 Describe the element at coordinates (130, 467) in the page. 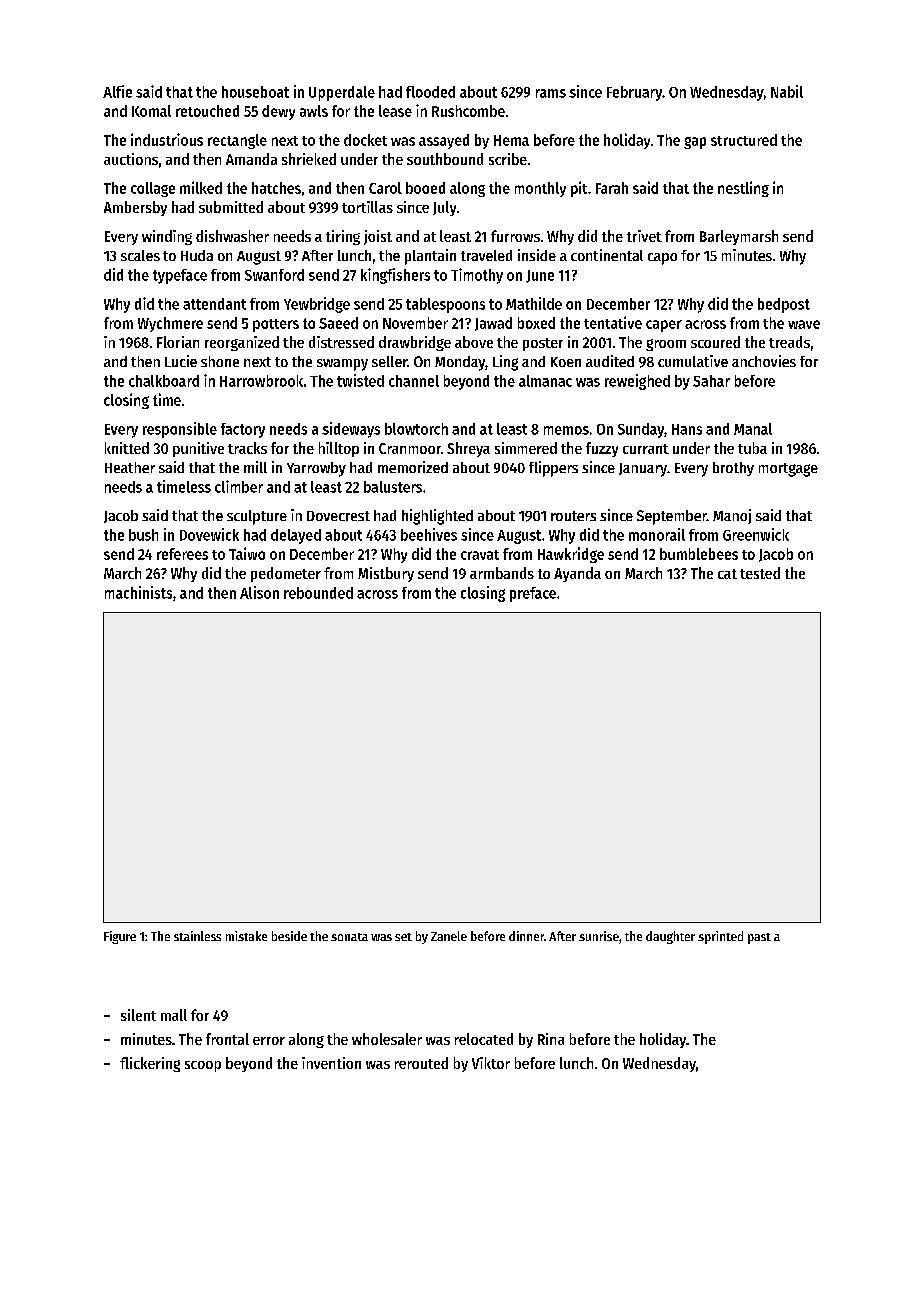

I see `Heather` at that location.
